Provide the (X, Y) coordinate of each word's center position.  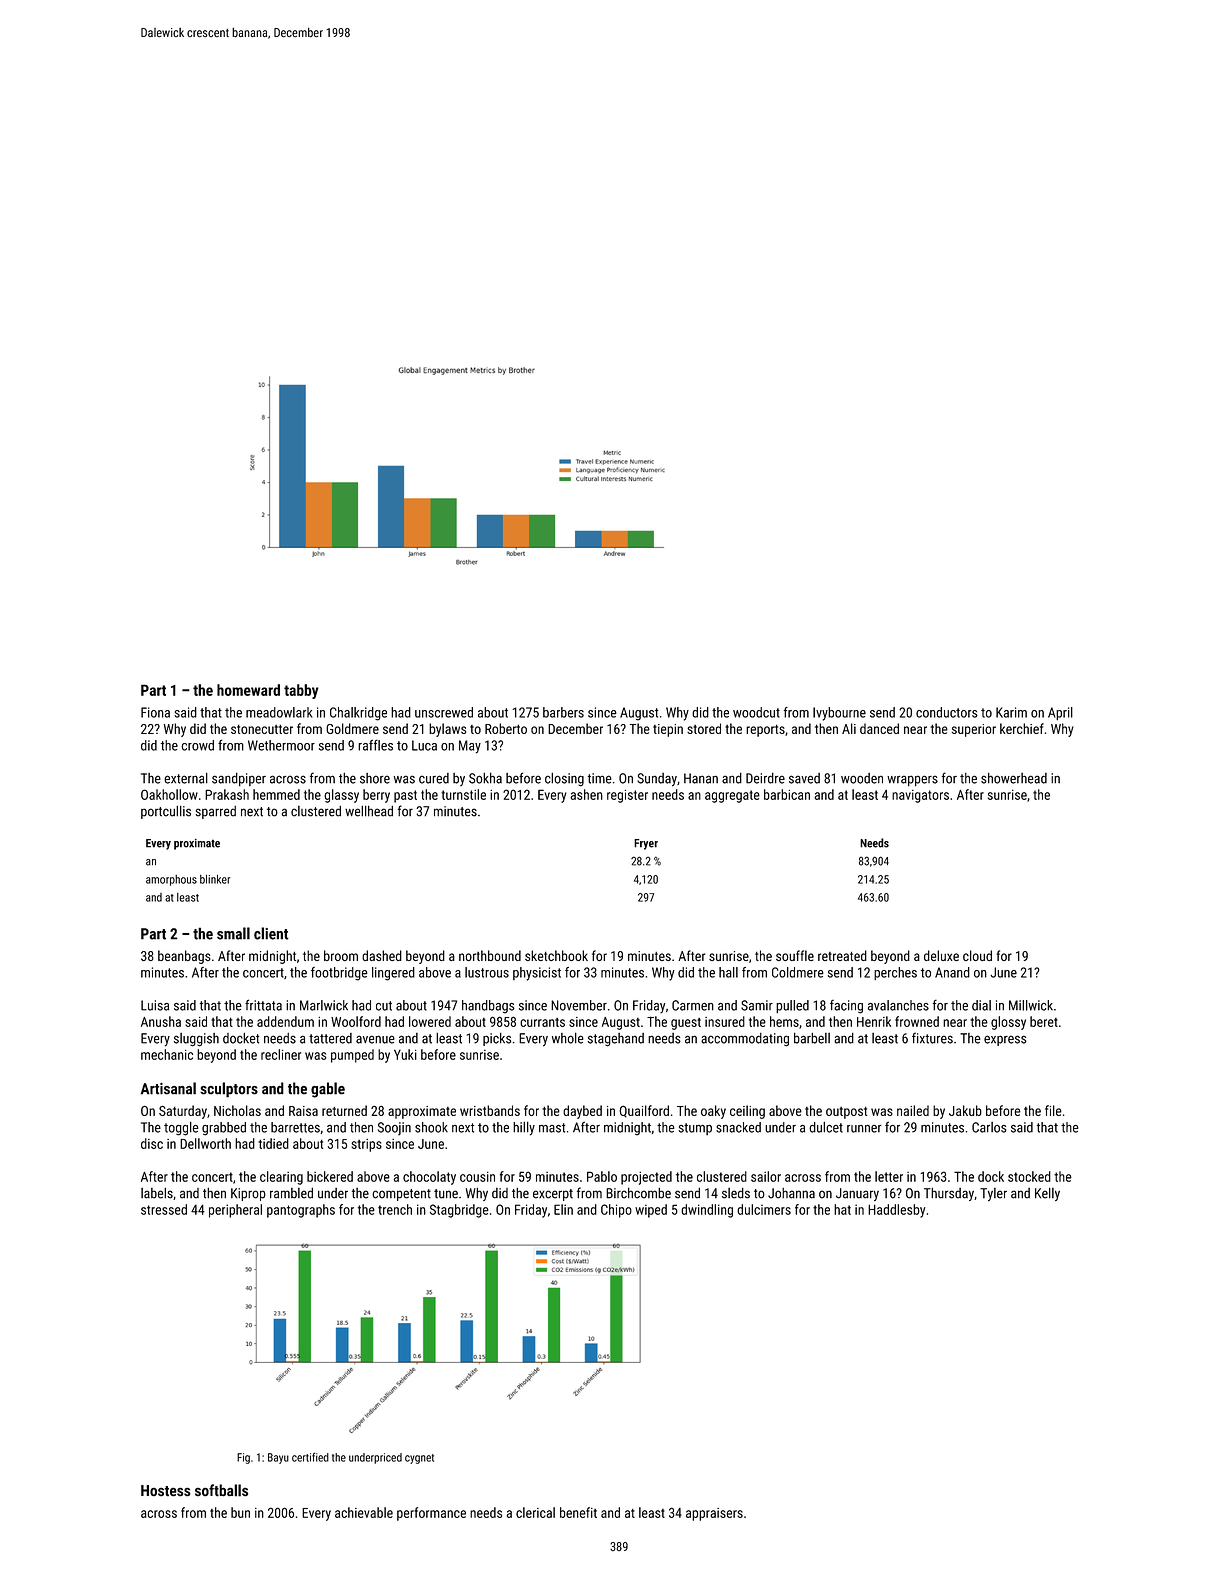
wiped (651, 1211)
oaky (713, 1112)
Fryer (646, 844)
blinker (215, 879)
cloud (977, 955)
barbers (563, 712)
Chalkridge (358, 714)
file (1053, 1110)
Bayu (278, 1458)
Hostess (166, 1491)
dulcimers (764, 1209)
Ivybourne (839, 714)
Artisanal (168, 1088)
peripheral (235, 1211)
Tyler (993, 1194)
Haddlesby (896, 1211)
